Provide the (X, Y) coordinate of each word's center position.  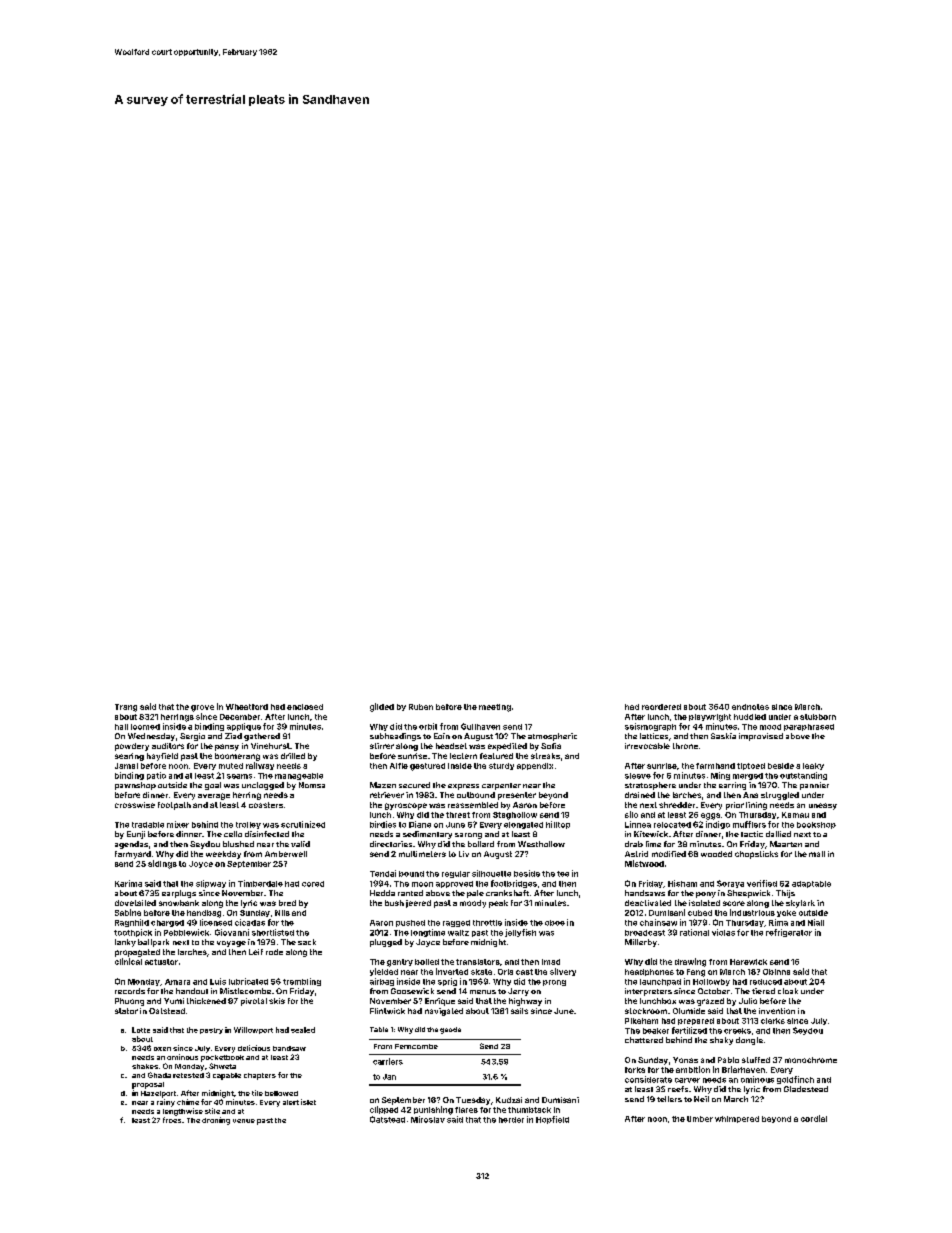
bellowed (281, 1093)
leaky (813, 766)
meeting (495, 708)
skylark (800, 904)
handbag (204, 914)
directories (391, 844)
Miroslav (428, 1119)
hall (121, 727)
